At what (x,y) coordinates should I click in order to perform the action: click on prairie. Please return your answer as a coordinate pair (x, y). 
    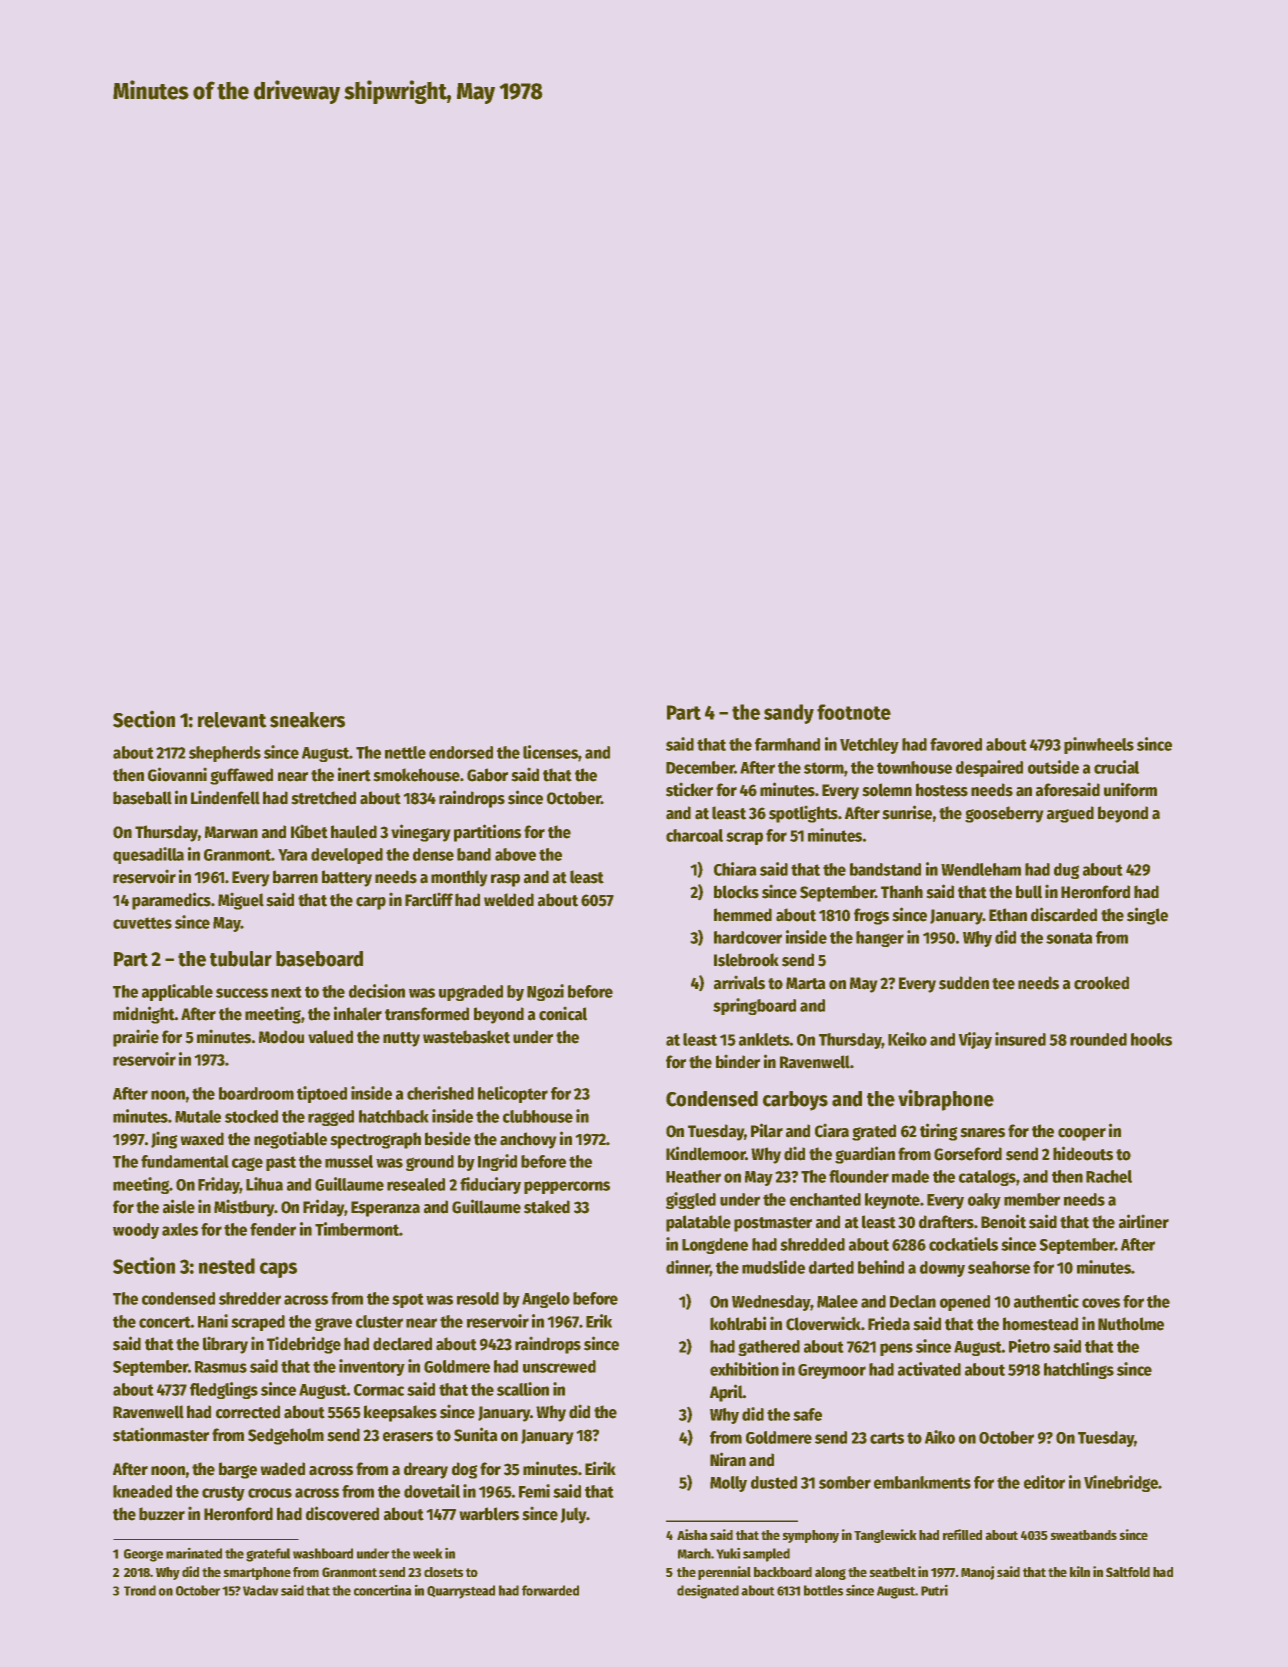
    Looking at the image, I should click on (136, 1038).
